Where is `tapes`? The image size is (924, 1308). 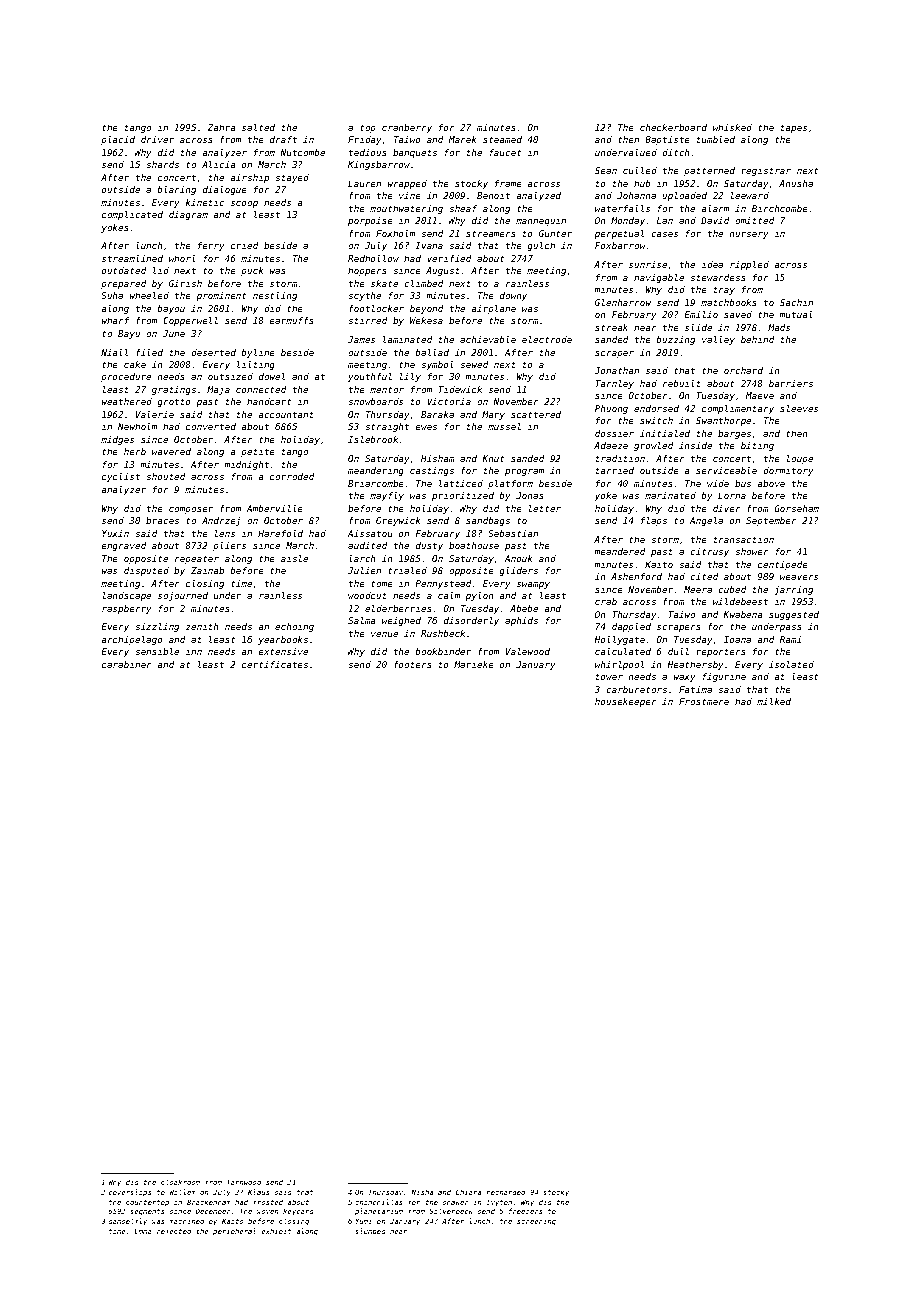
tapes is located at coordinates (793, 128).
